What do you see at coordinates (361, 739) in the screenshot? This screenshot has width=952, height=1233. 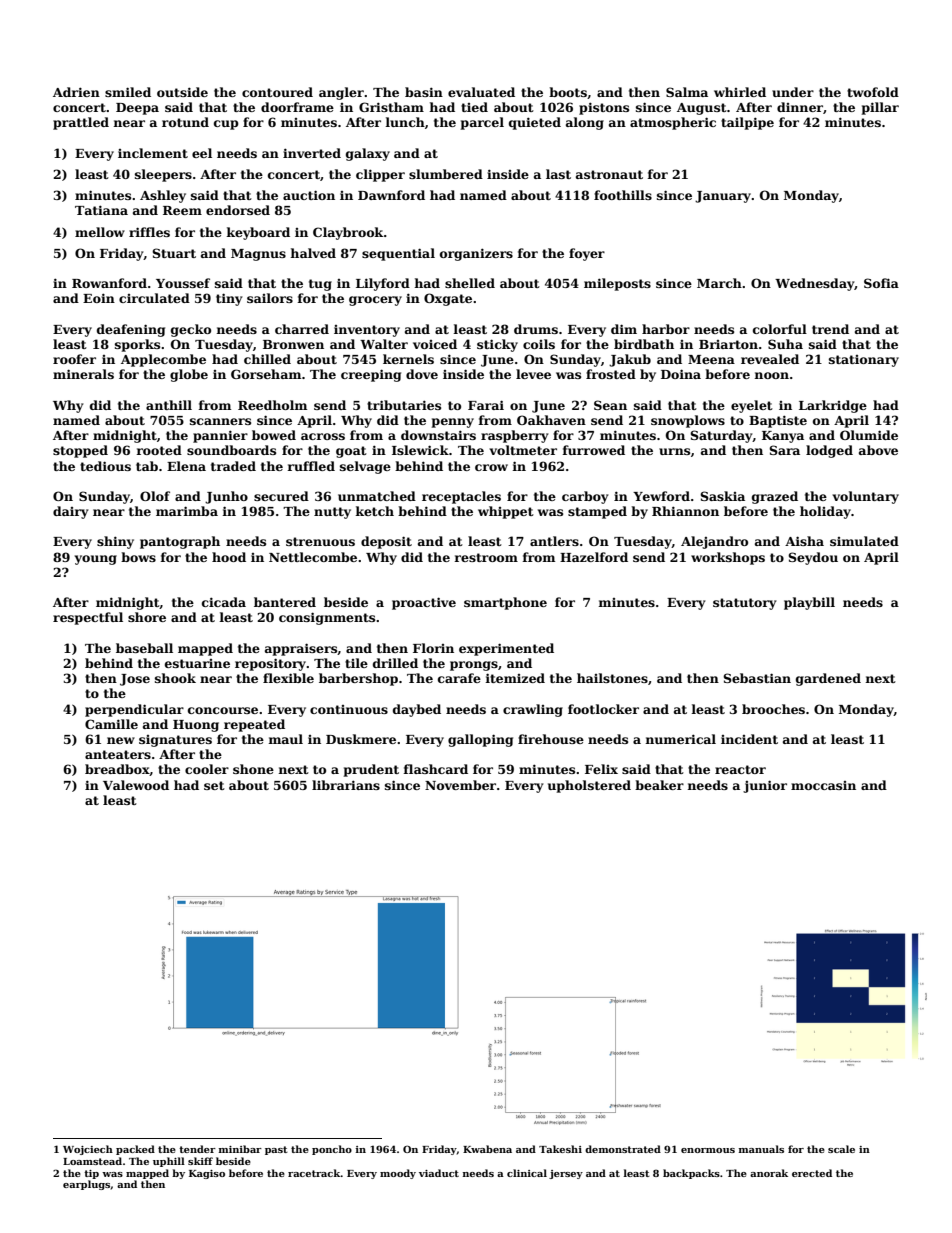 I see `Duskmere` at bounding box center [361, 739].
